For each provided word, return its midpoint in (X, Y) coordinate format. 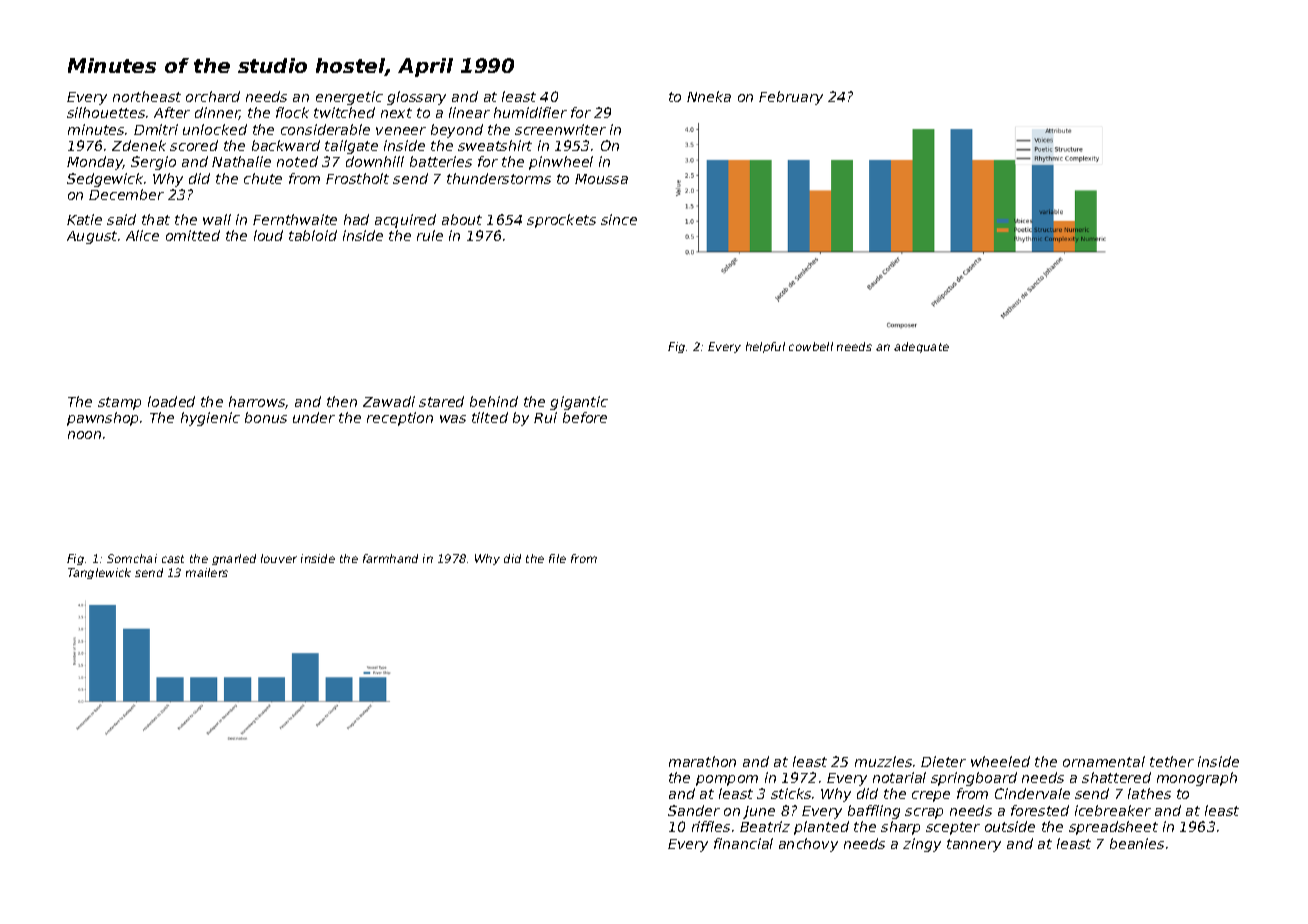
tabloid (313, 235)
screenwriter (560, 129)
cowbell (811, 346)
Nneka (709, 96)
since (619, 219)
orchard (213, 96)
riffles (711, 826)
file (557, 558)
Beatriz (765, 826)
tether (1172, 761)
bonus (266, 417)
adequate (921, 347)
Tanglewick (99, 573)
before (585, 417)
